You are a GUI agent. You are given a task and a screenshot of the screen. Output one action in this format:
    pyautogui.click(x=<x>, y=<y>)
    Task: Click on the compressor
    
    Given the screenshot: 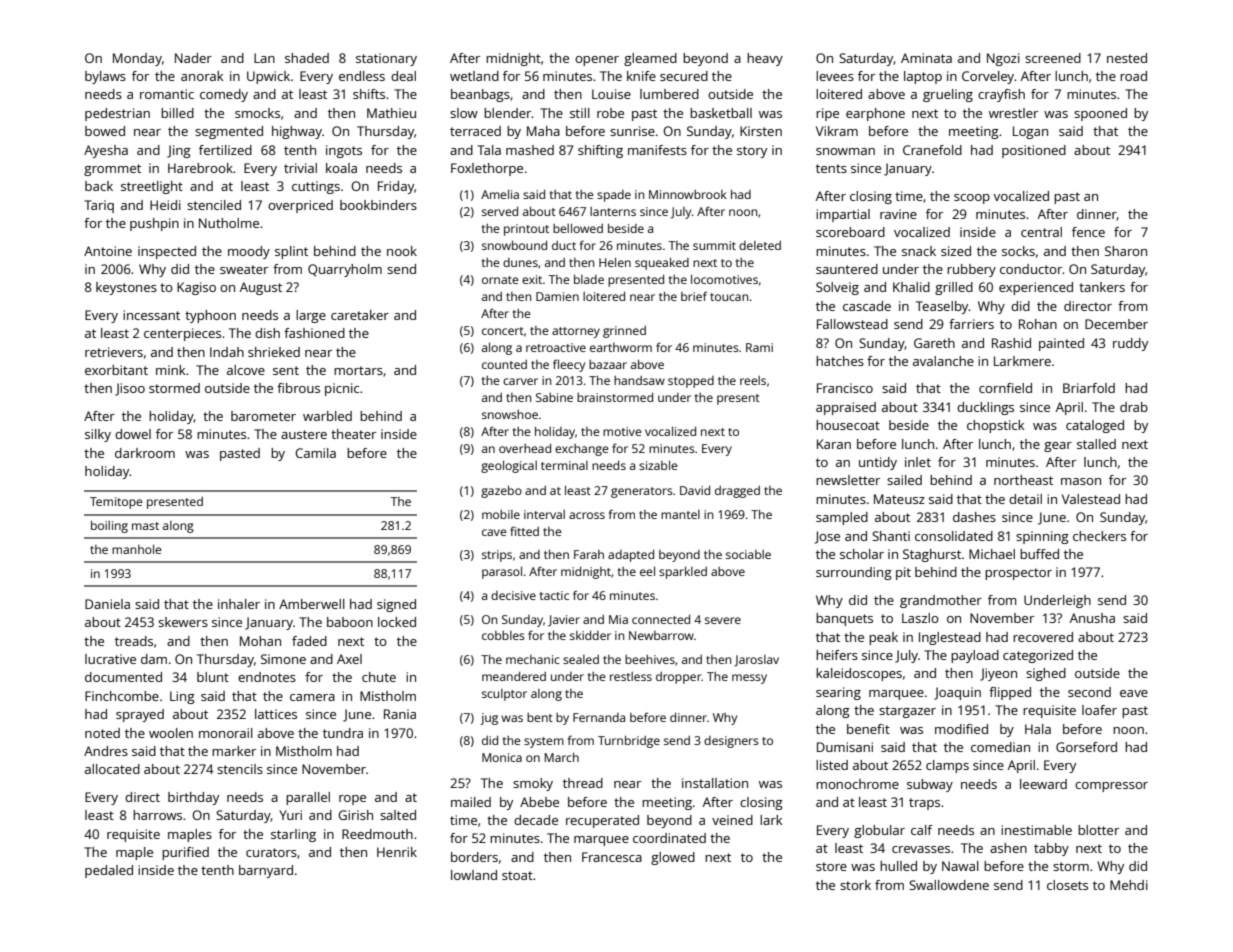 What is the action you would take?
    pyautogui.click(x=1111, y=787)
